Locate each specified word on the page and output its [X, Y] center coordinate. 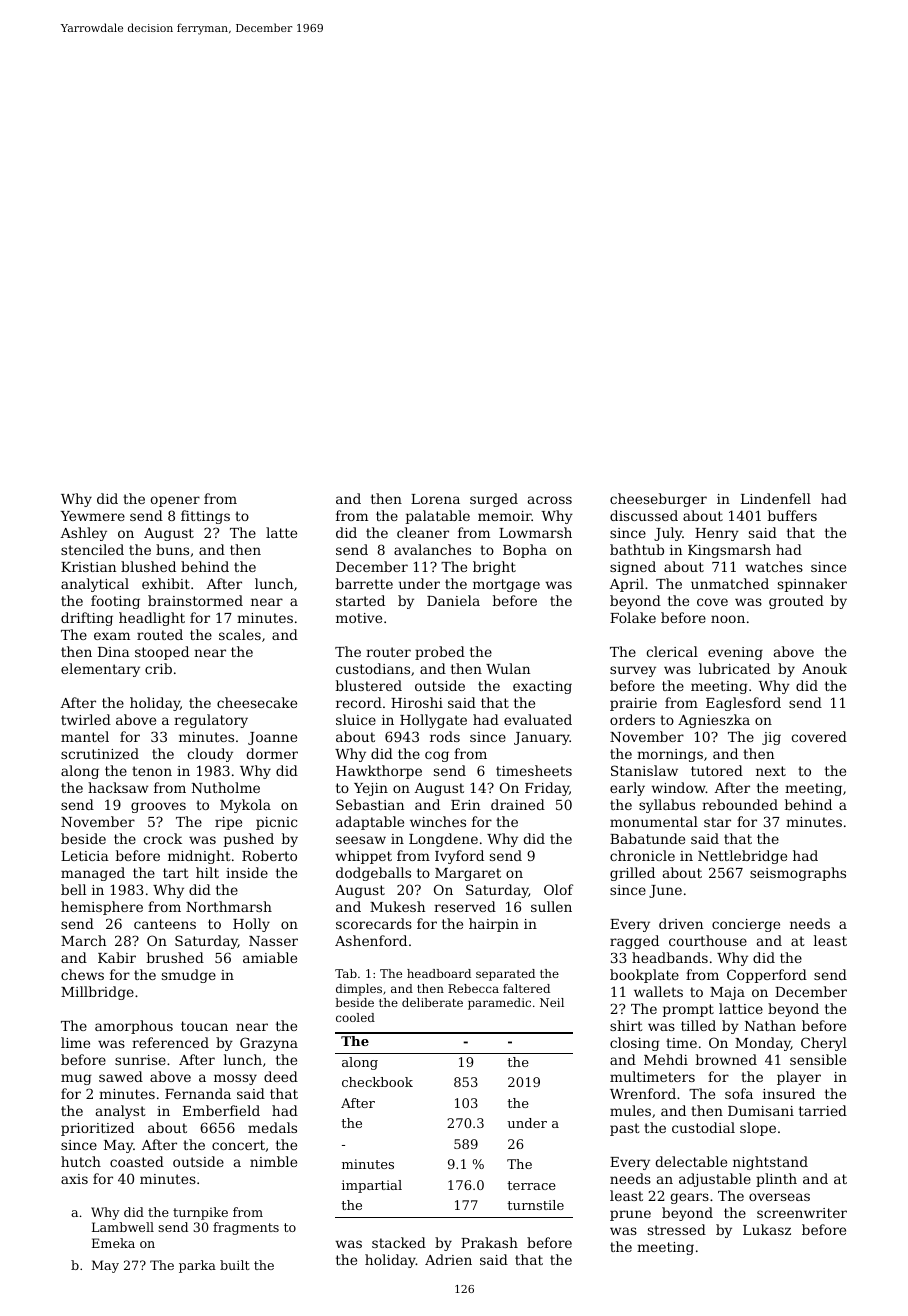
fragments [246, 1228]
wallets [658, 991]
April [627, 585]
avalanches [432, 549]
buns [172, 549]
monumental [654, 821]
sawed [121, 1076]
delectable [691, 1161]
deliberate [432, 1002]
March [83, 940]
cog [437, 756]
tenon [152, 771]
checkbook [377, 1082]
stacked [399, 1242]
